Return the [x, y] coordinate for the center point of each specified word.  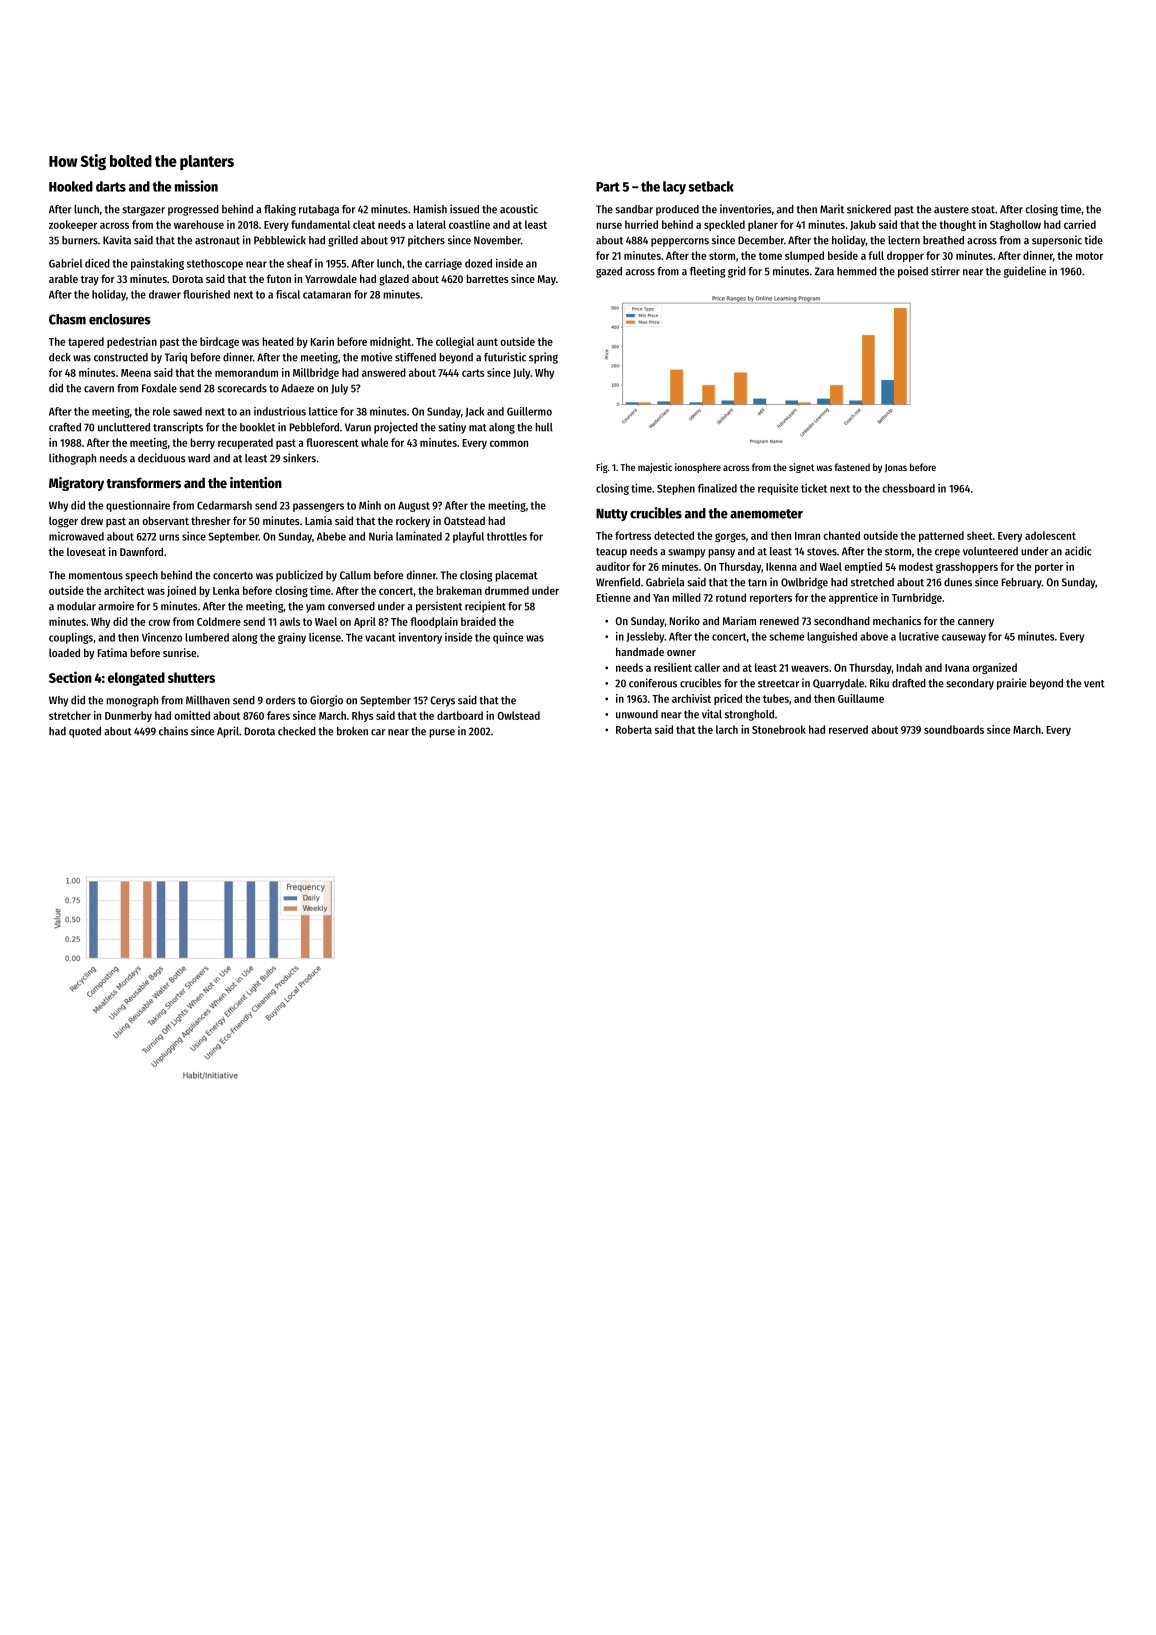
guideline [1025, 272]
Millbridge [316, 373]
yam [315, 608]
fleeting [707, 272]
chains [173, 731]
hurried [641, 224]
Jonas [896, 468]
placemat [516, 576]
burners [80, 240]
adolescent [1050, 535]
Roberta [634, 729]
